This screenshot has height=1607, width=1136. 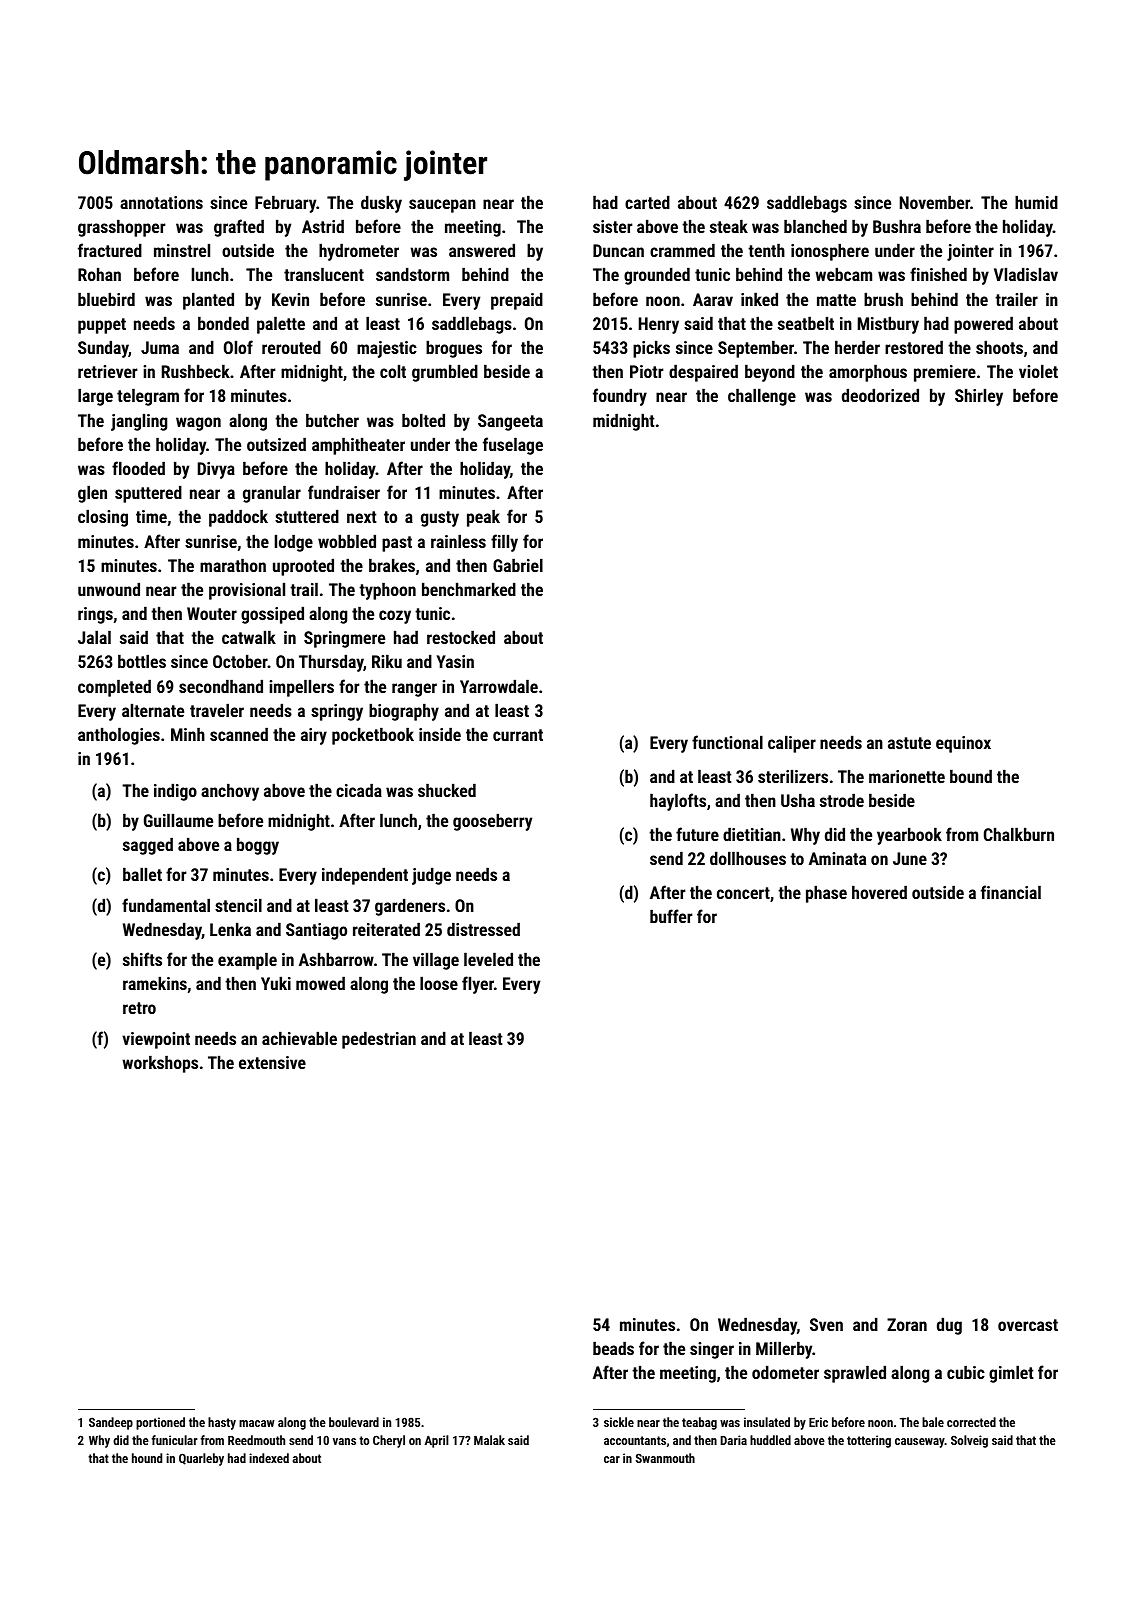 I want to click on hound, so click(x=147, y=1458).
